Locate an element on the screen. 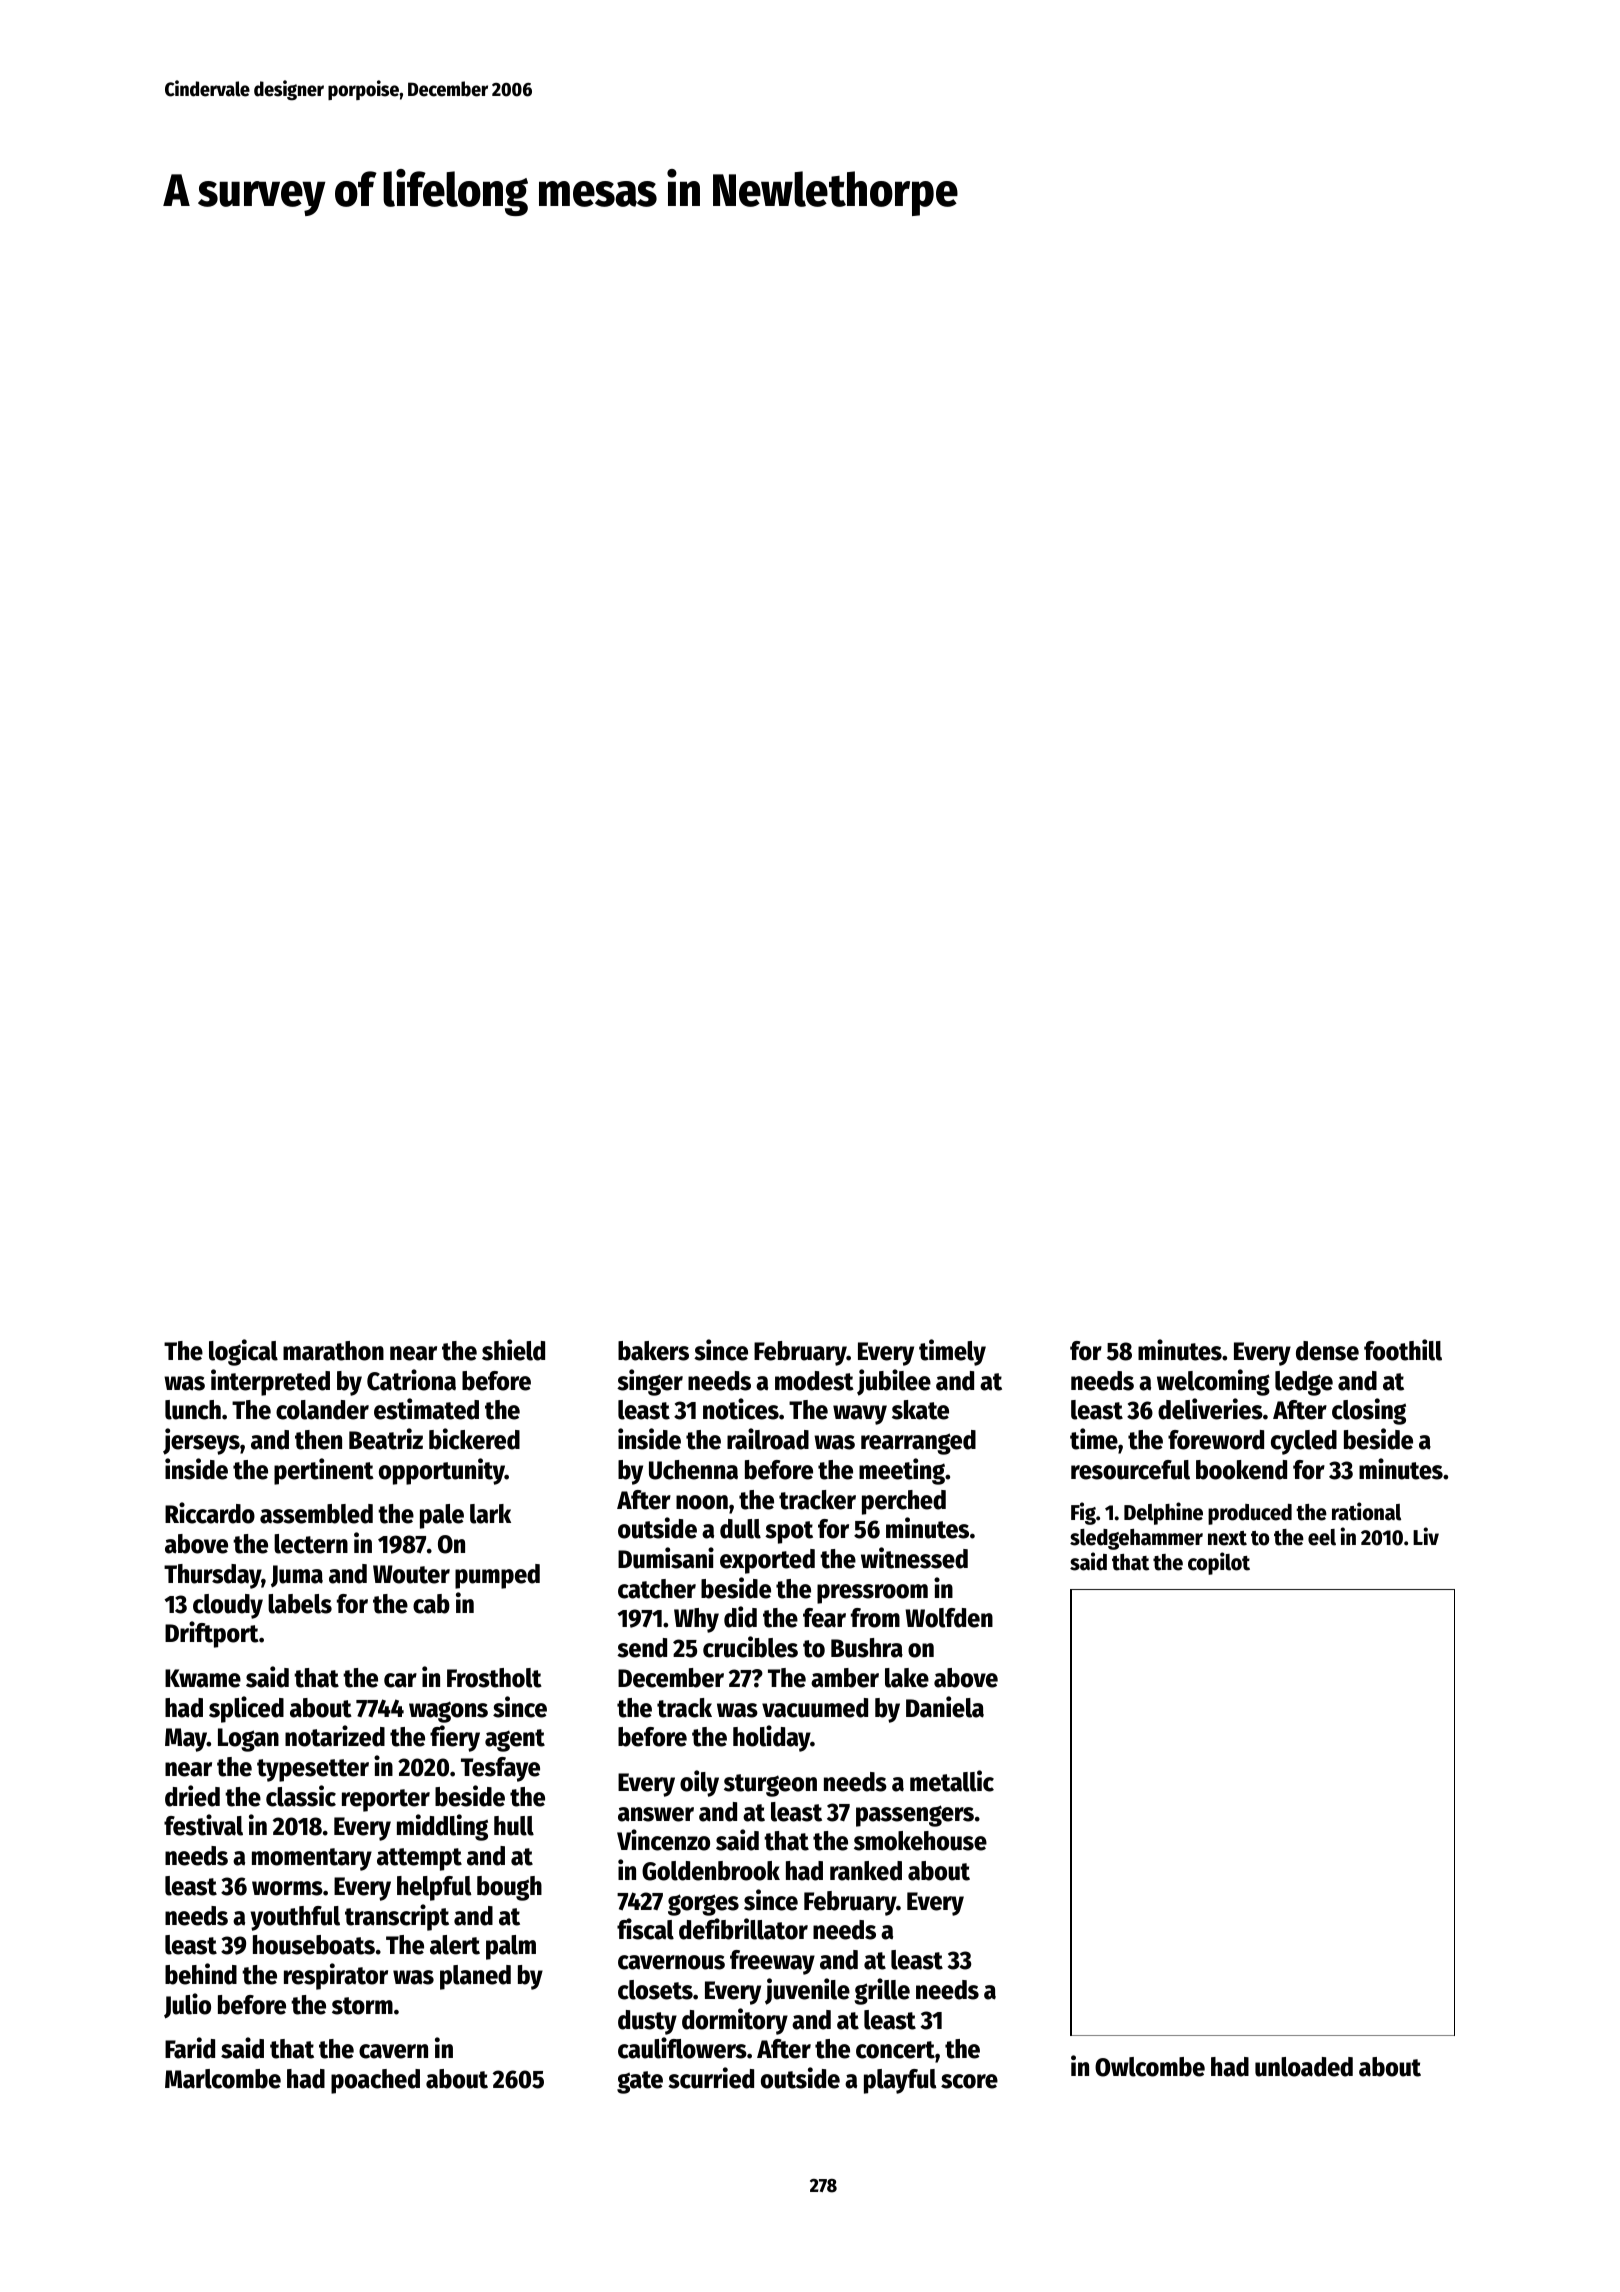 The width and height of the screenshot is (1620, 2292). smokehouse is located at coordinates (920, 1841).
